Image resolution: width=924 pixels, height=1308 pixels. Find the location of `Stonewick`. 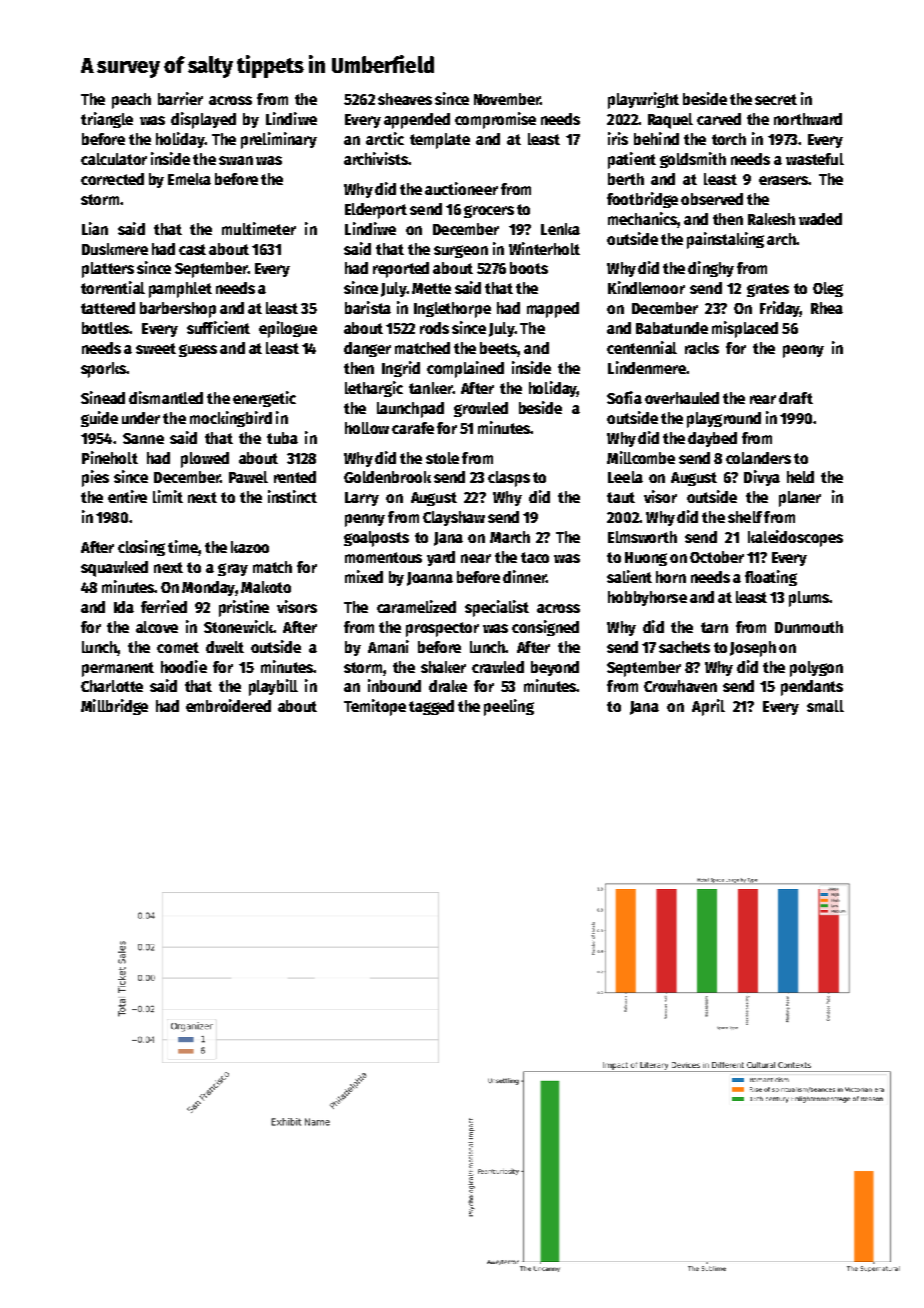

Stonewick is located at coordinates (238, 626).
